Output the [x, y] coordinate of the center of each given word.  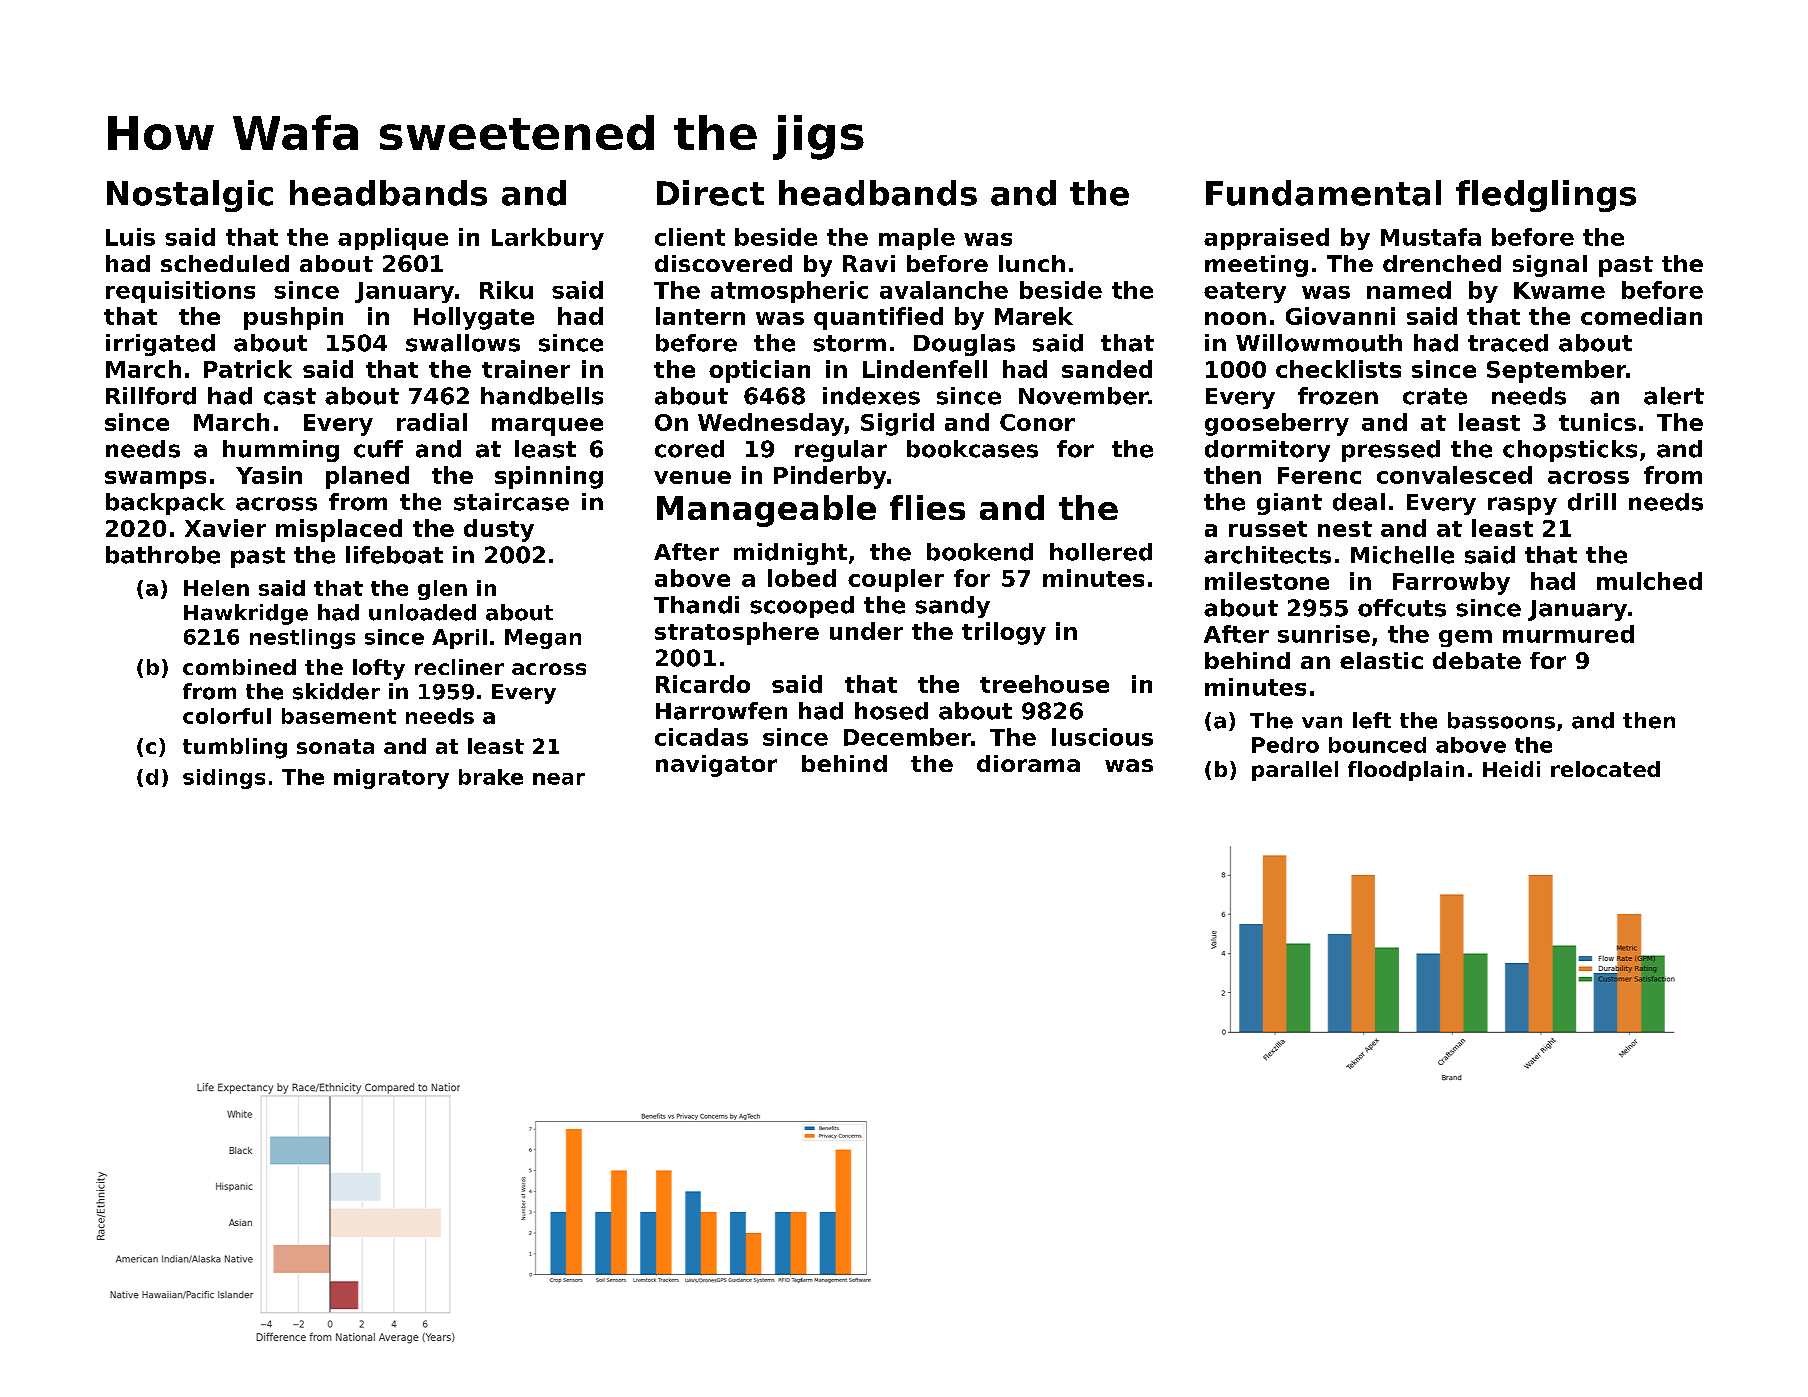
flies [927, 507]
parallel [1295, 771]
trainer [526, 369]
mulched [1649, 581]
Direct [710, 193]
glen [442, 590]
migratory [391, 779]
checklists [1338, 369]
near [559, 779]
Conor [1037, 422]
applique [393, 239]
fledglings [1546, 196]
